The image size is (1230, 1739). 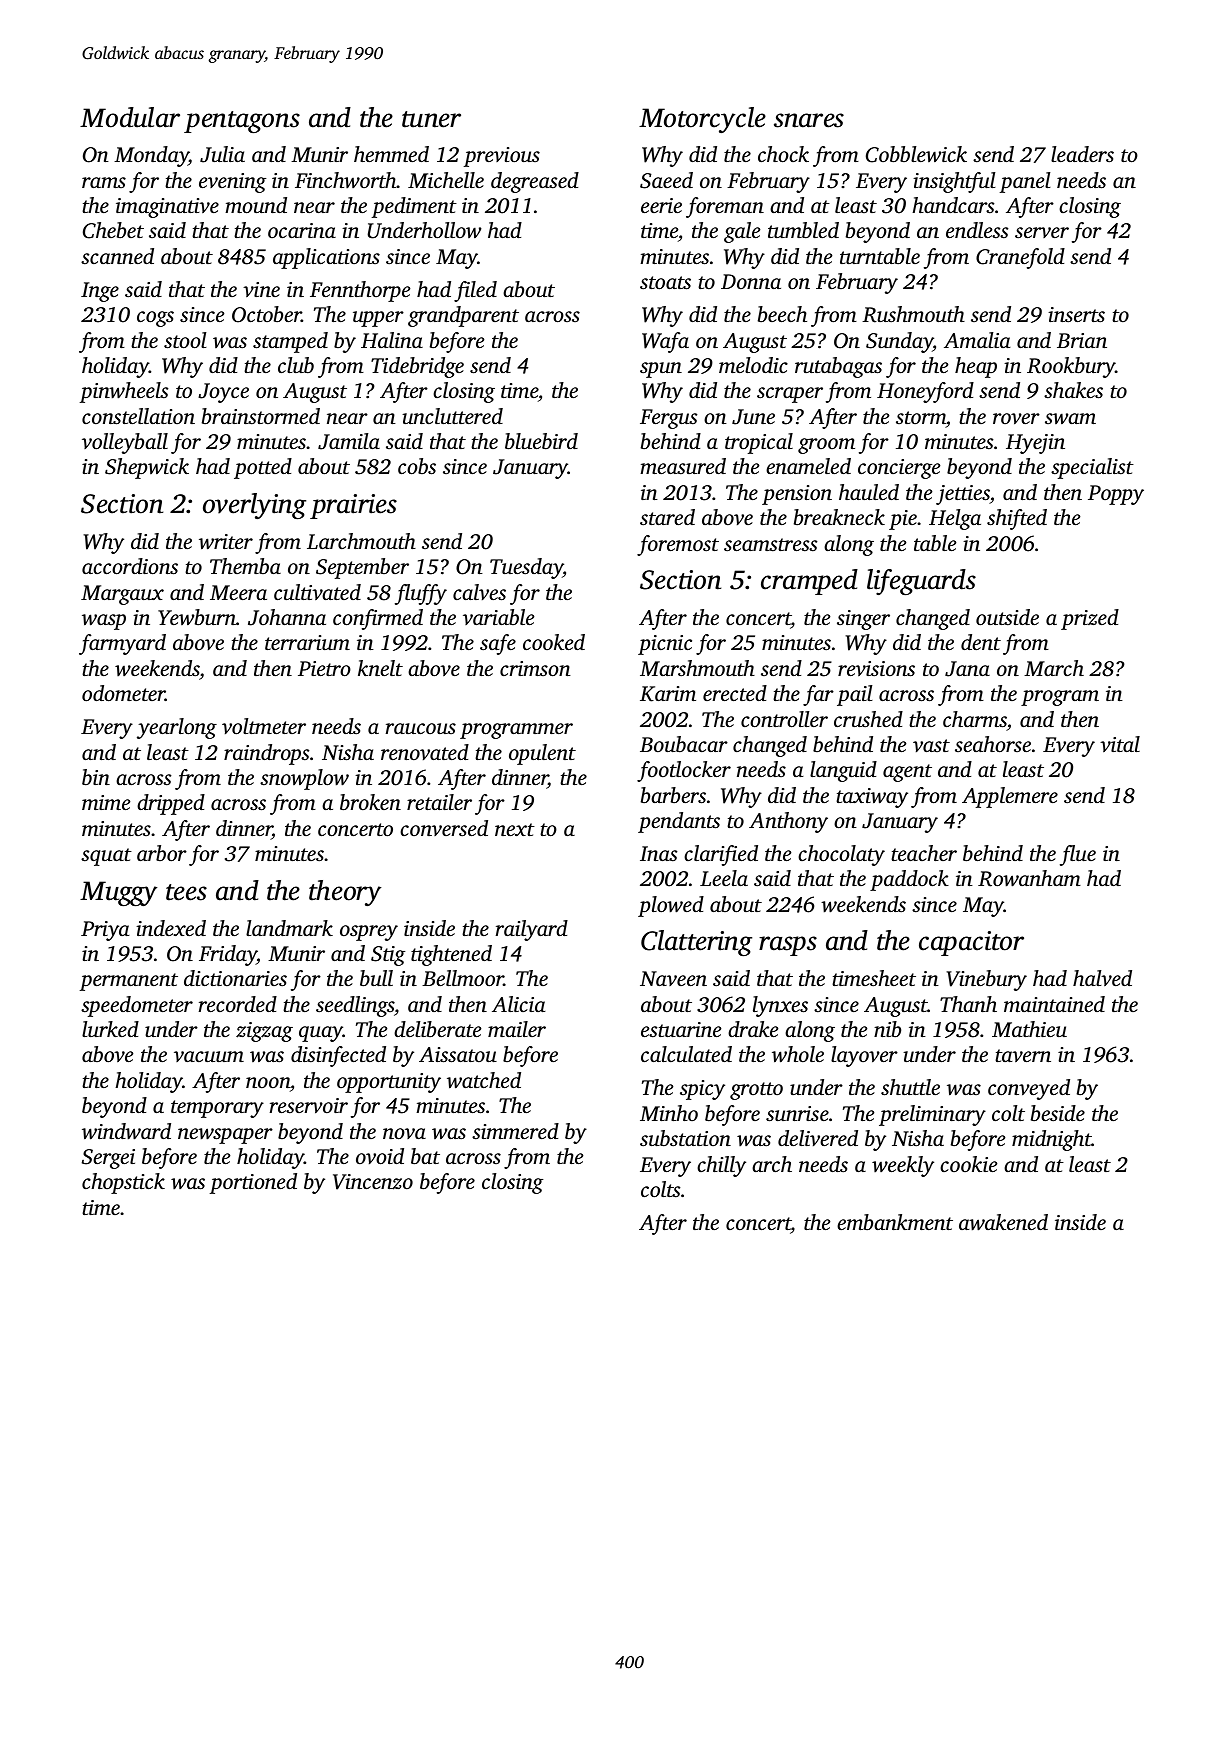 What do you see at coordinates (1082, 154) in the document?
I see `leaders` at bounding box center [1082, 154].
